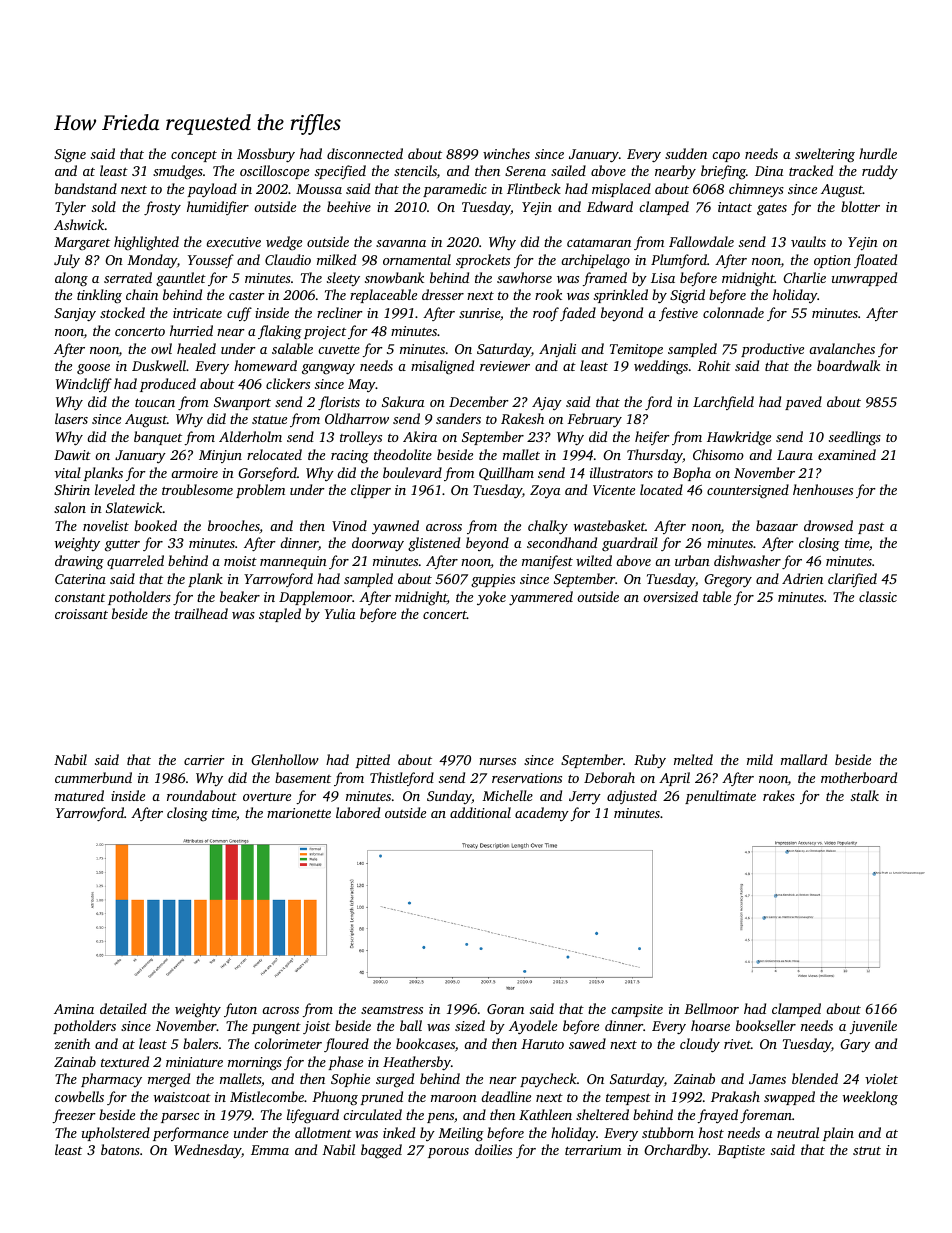 The height and width of the page is (1233, 952). What do you see at coordinates (772, 350) in the page?
I see `productive` at bounding box center [772, 350].
